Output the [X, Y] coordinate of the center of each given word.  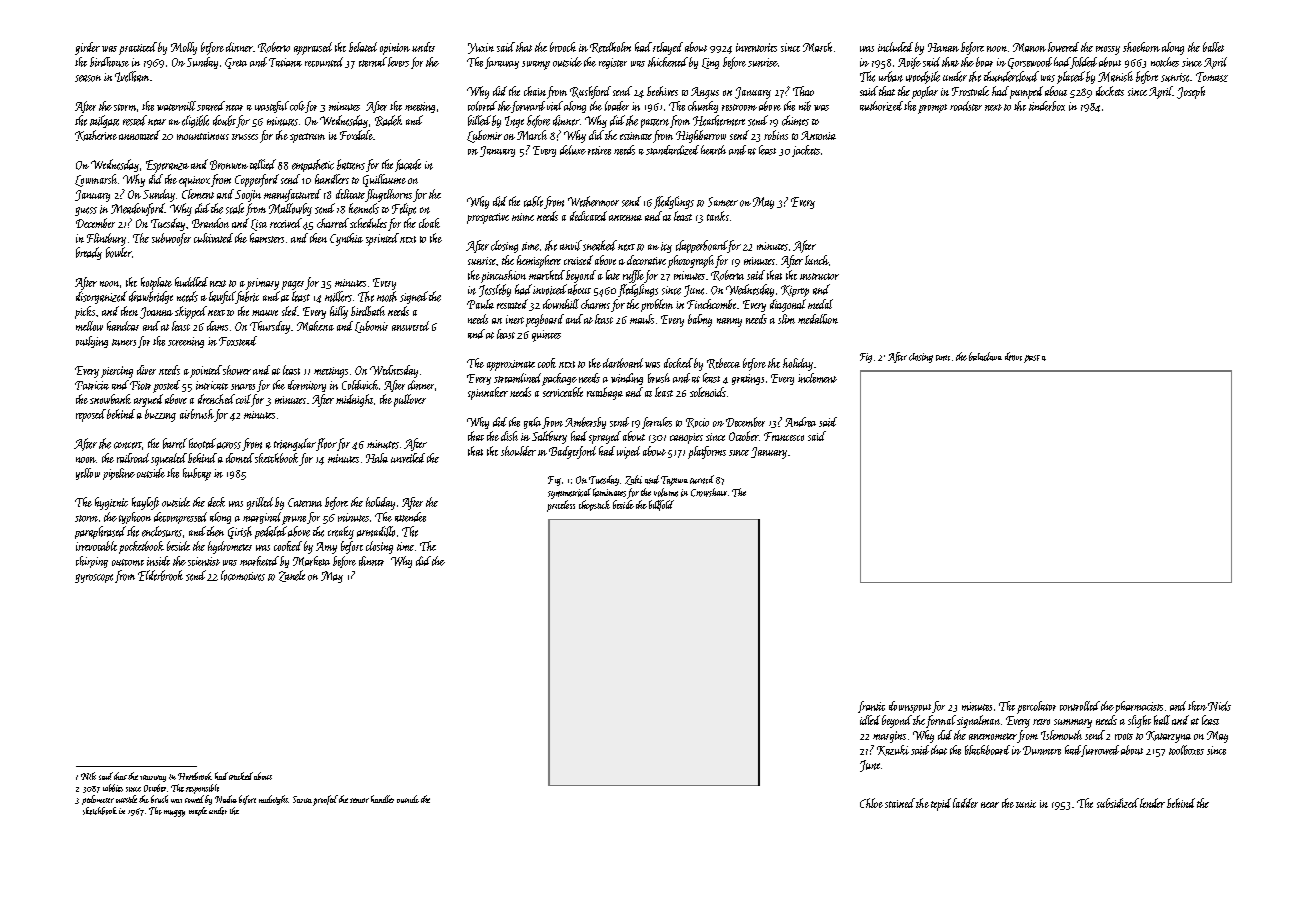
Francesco [784, 436]
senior [359, 800]
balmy [700, 320]
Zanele [292, 576]
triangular [295, 444]
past [1032, 359]
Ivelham [132, 76]
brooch [563, 47]
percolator [1036, 707]
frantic [871, 707]
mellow [89, 326]
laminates [609, 492]
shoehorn [1141, 47]
